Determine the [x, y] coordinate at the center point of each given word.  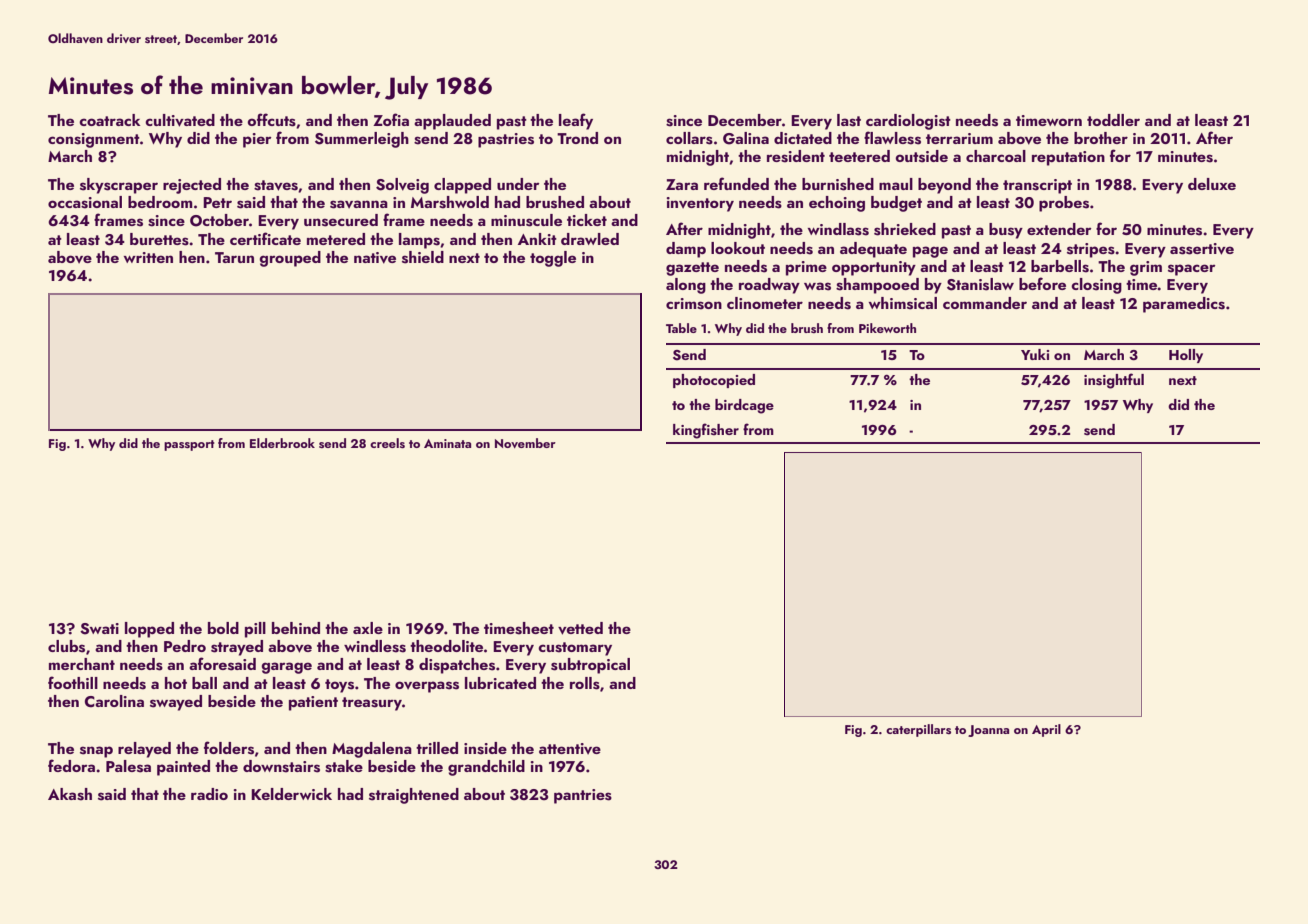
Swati [99, 629]
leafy [576, 121]
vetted [580, 628]
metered [336, 239]
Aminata [447, 443]
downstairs [281, 766]
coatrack [110, 120]
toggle [553, 259]
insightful [1114, 381]
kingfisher [706, 431]
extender [1059, 229]
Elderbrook [282, 443]
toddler [1113, 120]
